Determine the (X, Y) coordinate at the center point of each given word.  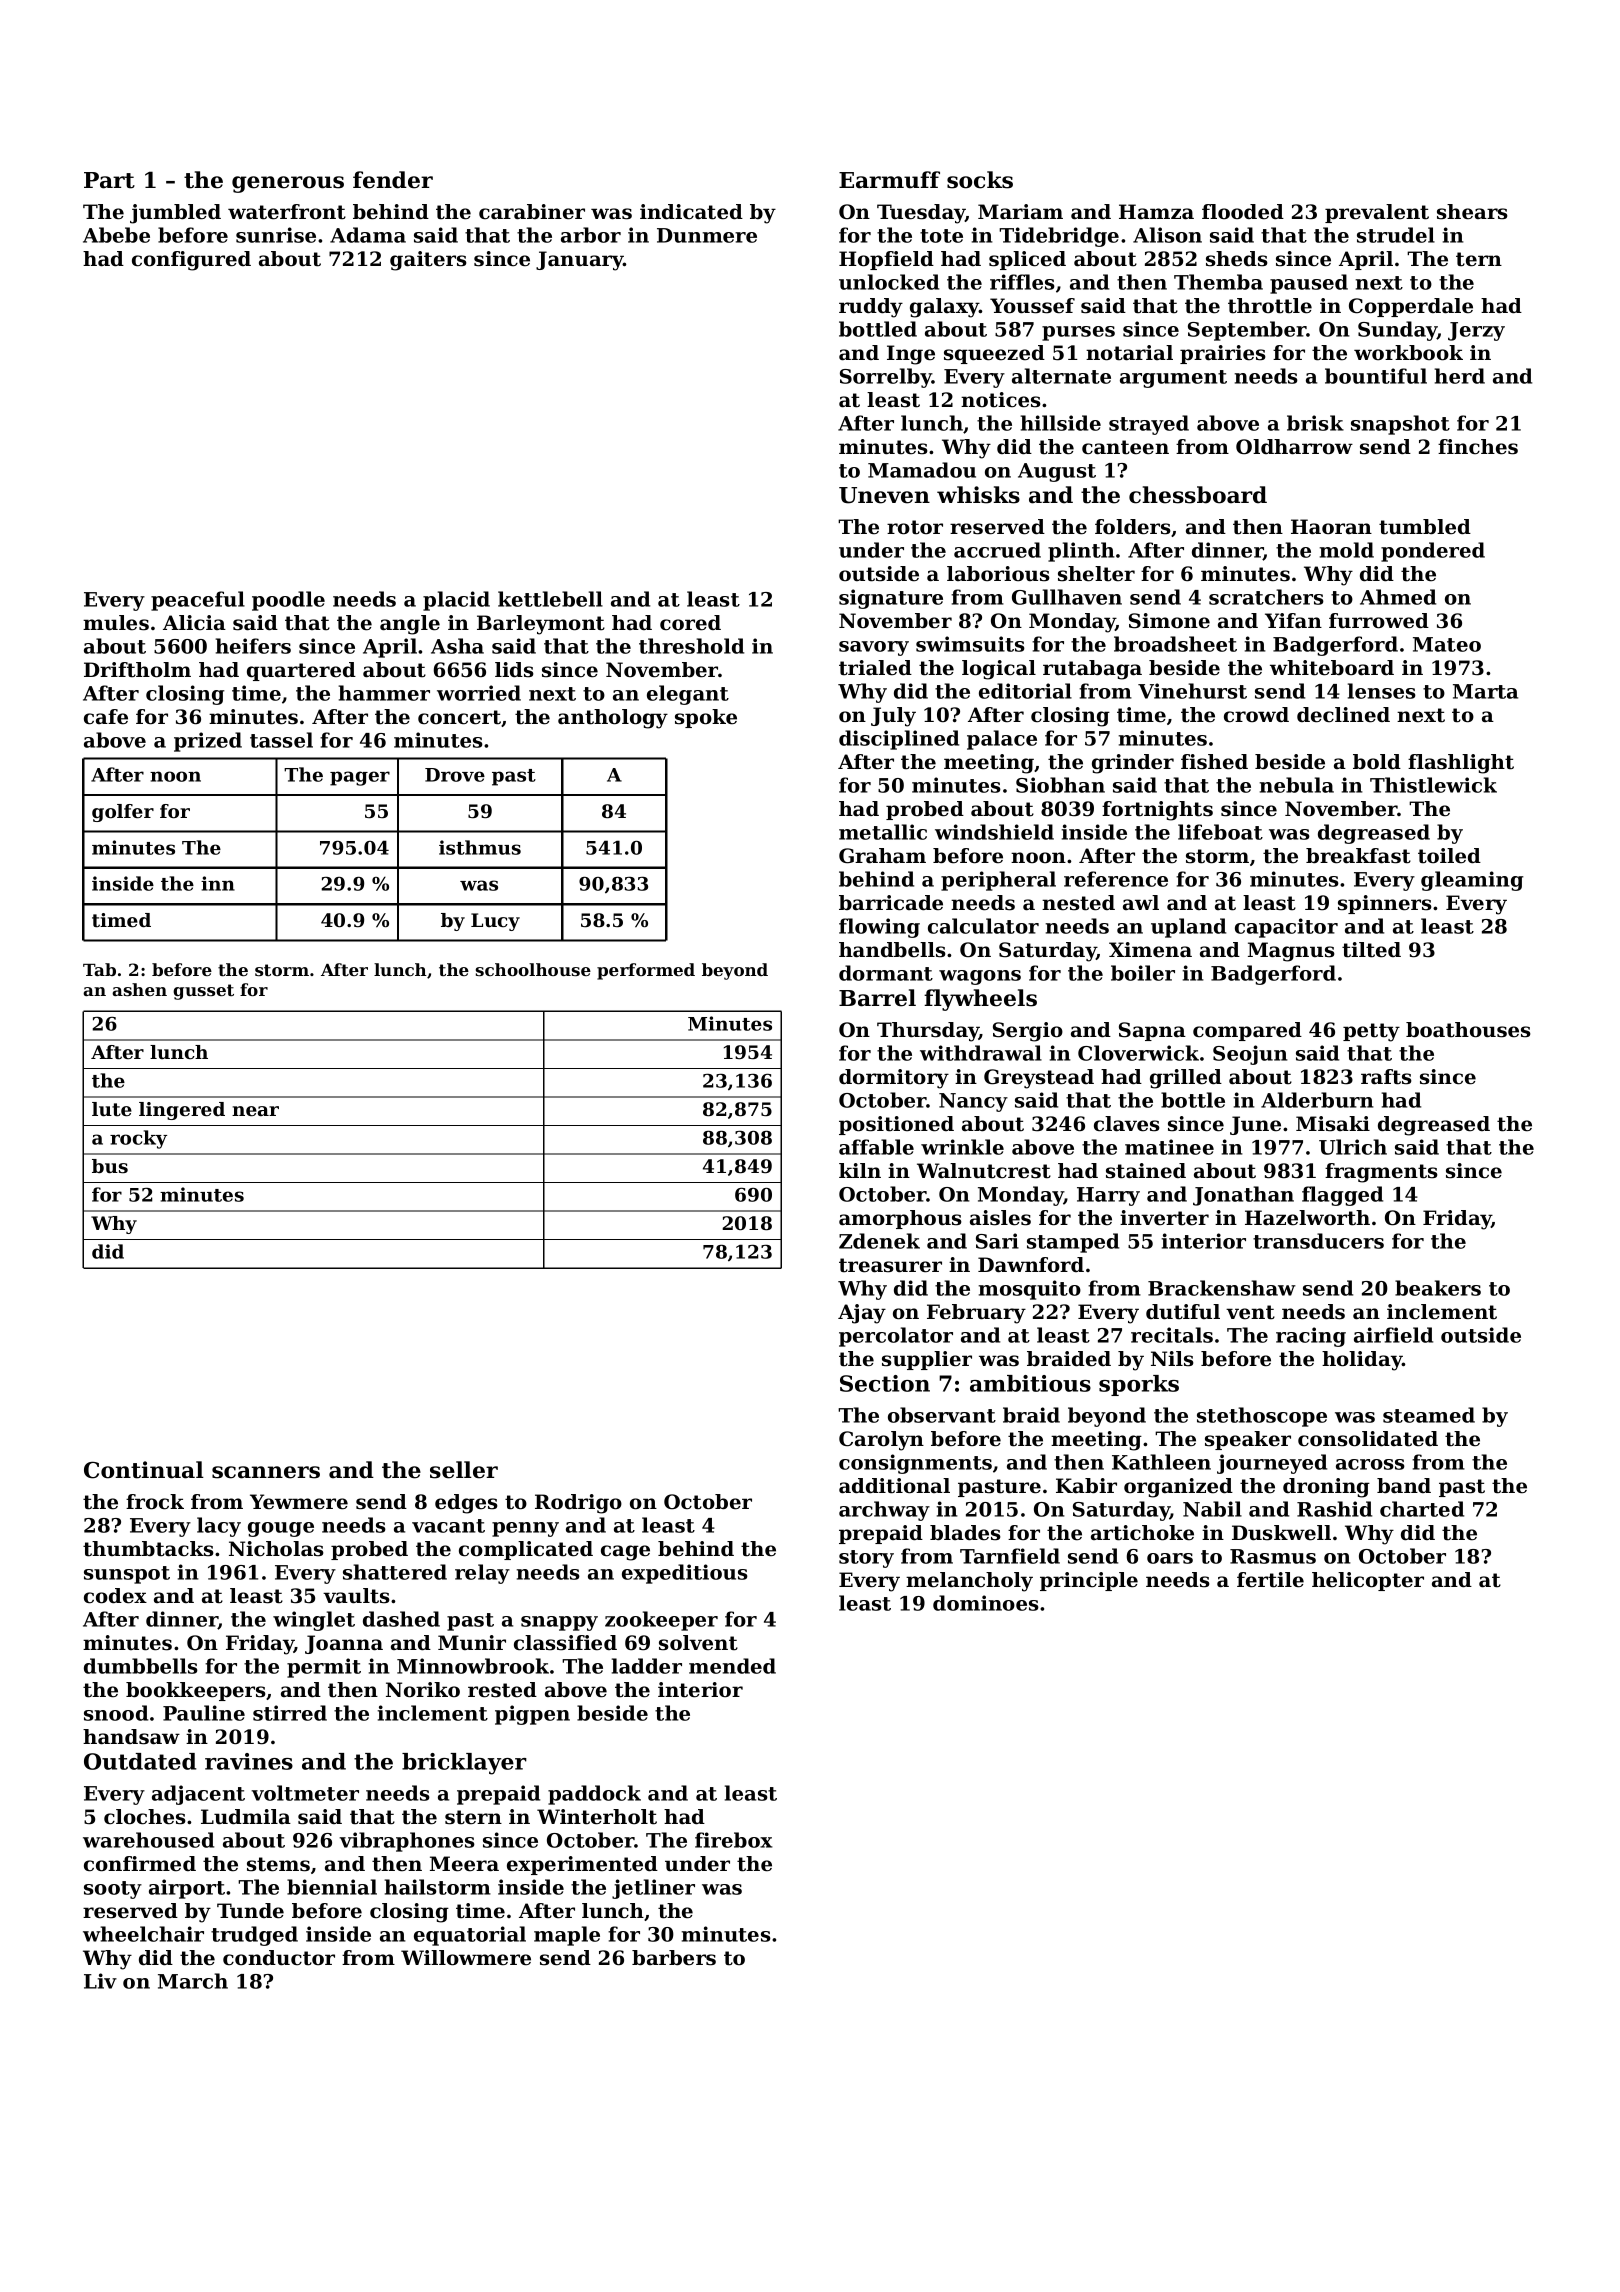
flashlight (1461, 764)
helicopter (1368, 1581)
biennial (332, 1887)
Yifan (1293, 621)
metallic (883, 832)
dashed (401, 1619)
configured (191, 261)
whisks (978, 495)
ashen (139, 989)
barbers (674, 1958)
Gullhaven (1067, 597)
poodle (288, 601)
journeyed (1272, 1464)
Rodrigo (578, 1504)
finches (1478, 447)
